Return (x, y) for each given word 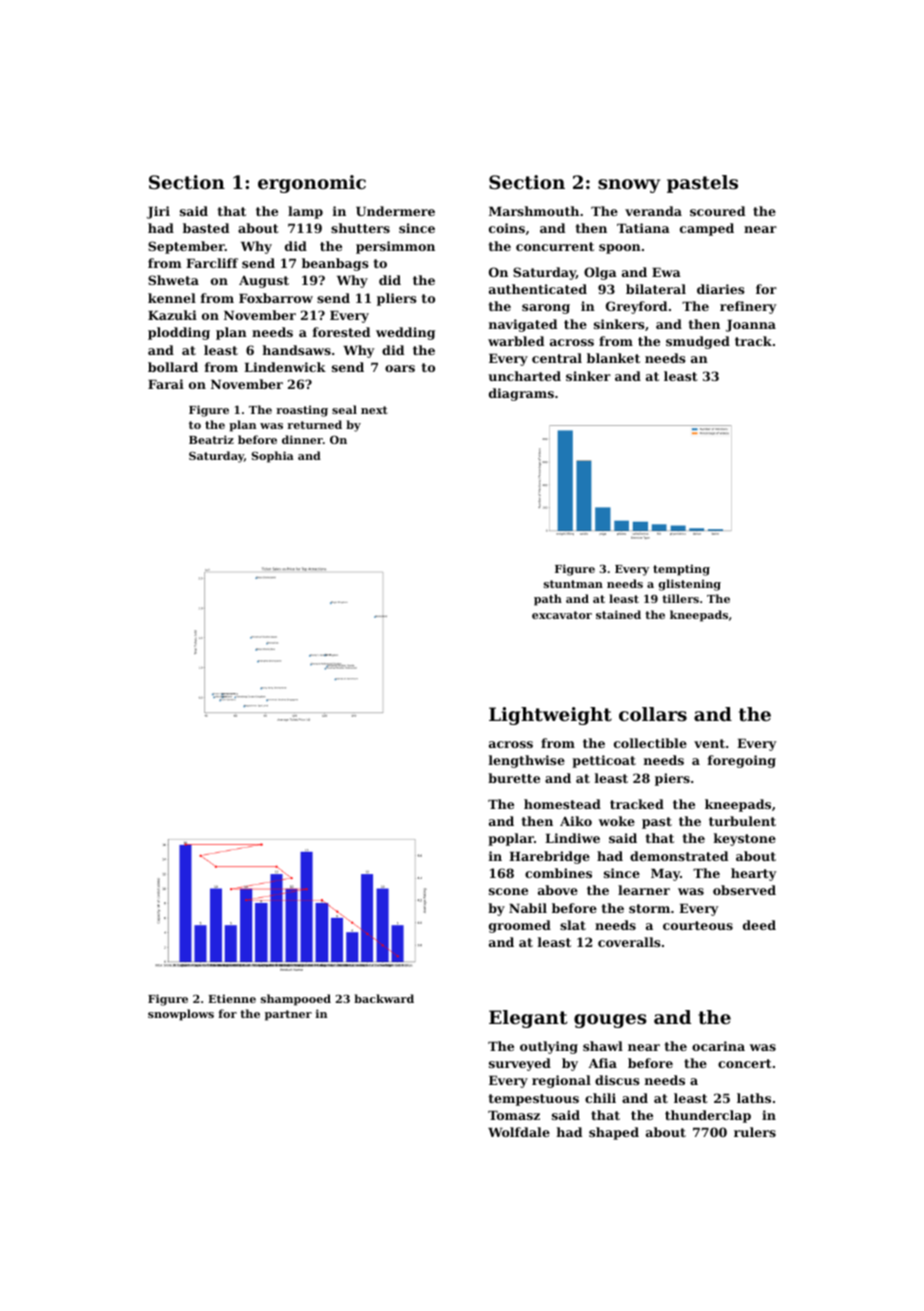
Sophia (273, 457)
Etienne (232, 998)
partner (288, 1015)
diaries (721, 289)
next (374, 410)
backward (384, 998)
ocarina (718, 1046)
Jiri (158, 212)
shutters (360, 228)
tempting (681, 570)
